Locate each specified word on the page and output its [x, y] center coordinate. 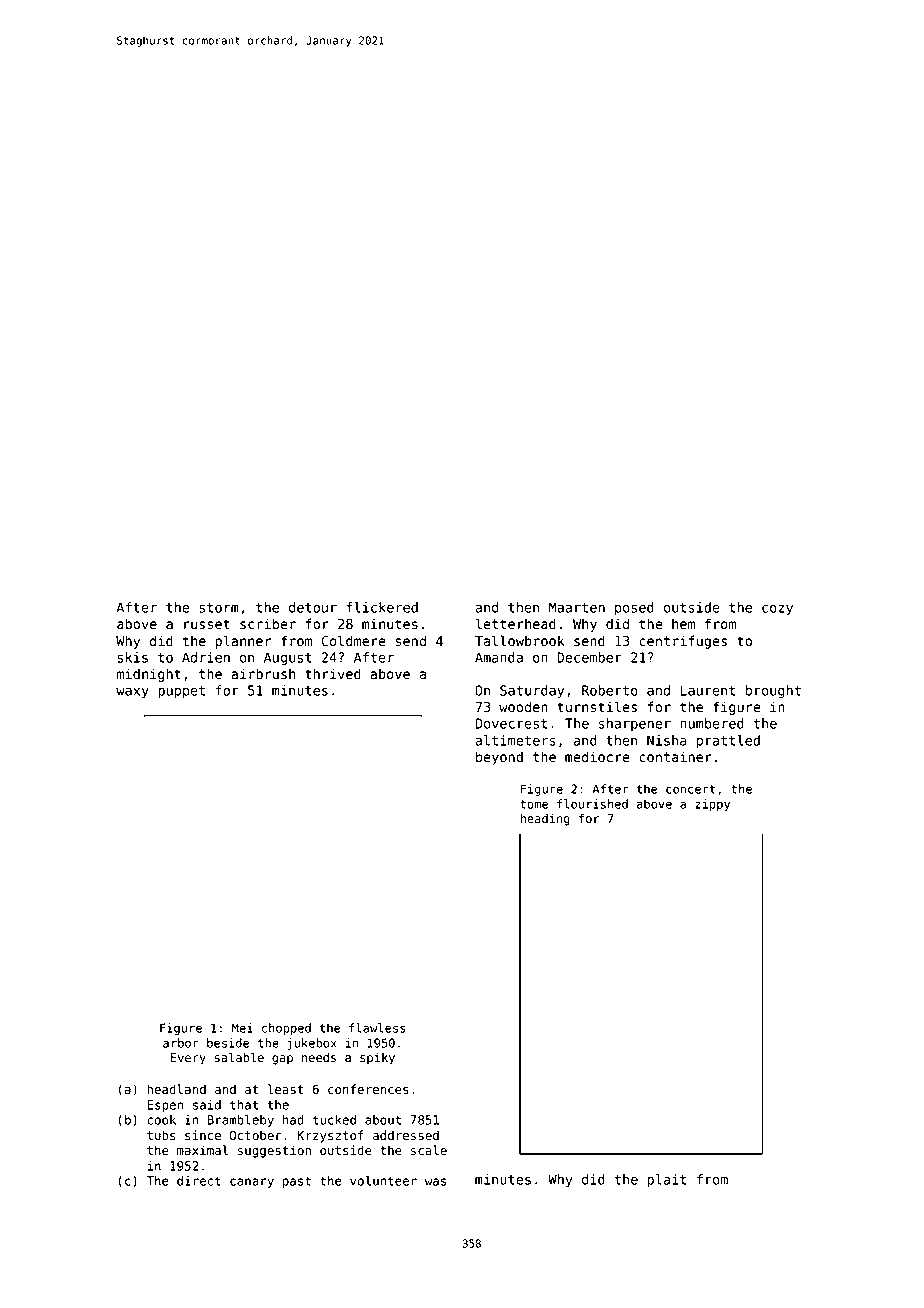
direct [199, 1181]
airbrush [263, 674]
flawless [377, 1028]
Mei [242, 1028]
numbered [712, 723]
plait [666, 1181]
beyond [499, 758]
